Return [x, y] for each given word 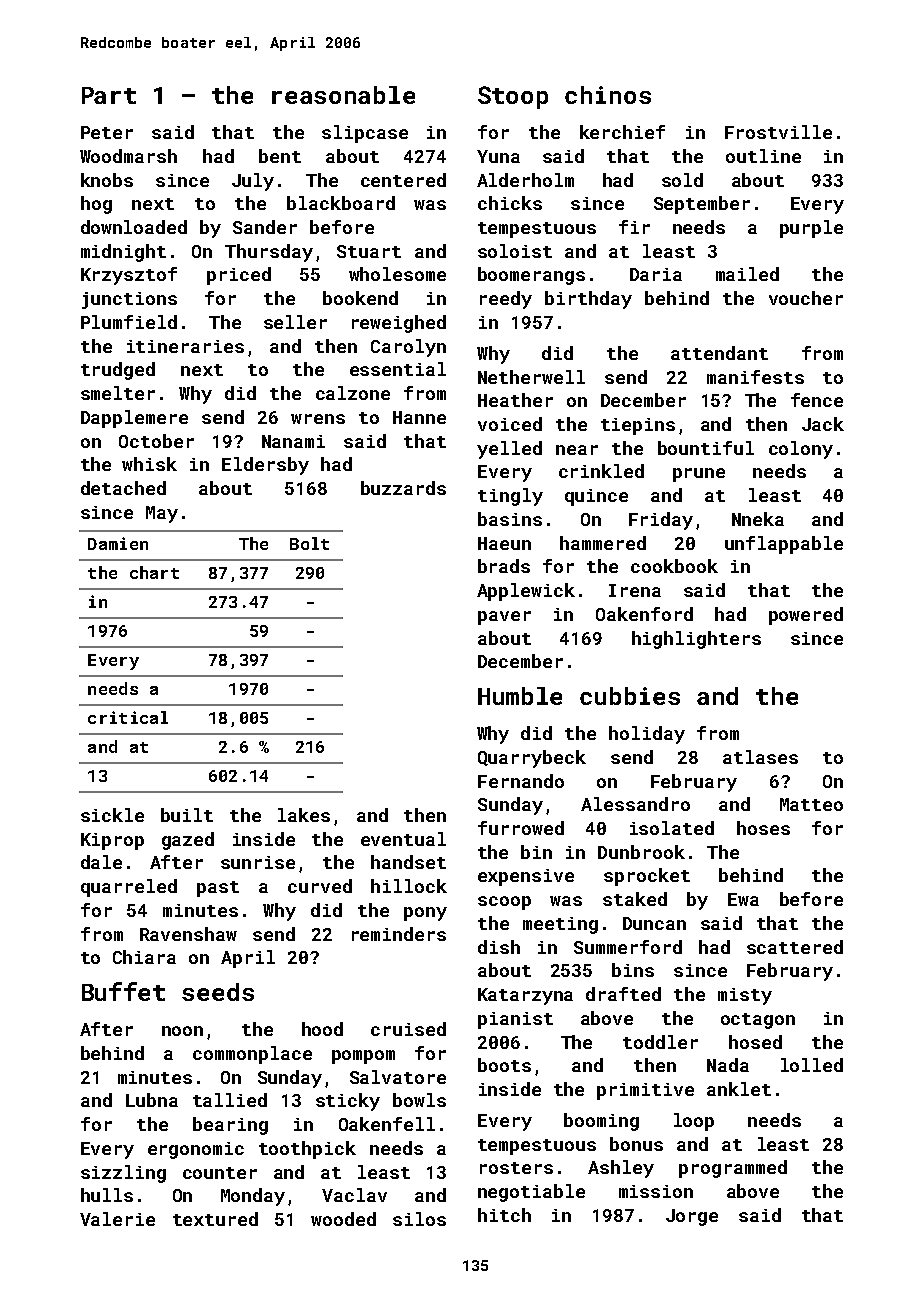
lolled [812, 1065]
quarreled [129, 888]
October [156, 441]
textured [215, 1219]
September [702, 205]
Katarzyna [525, 996]
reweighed [399, 324]
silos [419, 1219]
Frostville [778, 132]
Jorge [692, 1217]
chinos [608, 95]
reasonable [343, 95]
